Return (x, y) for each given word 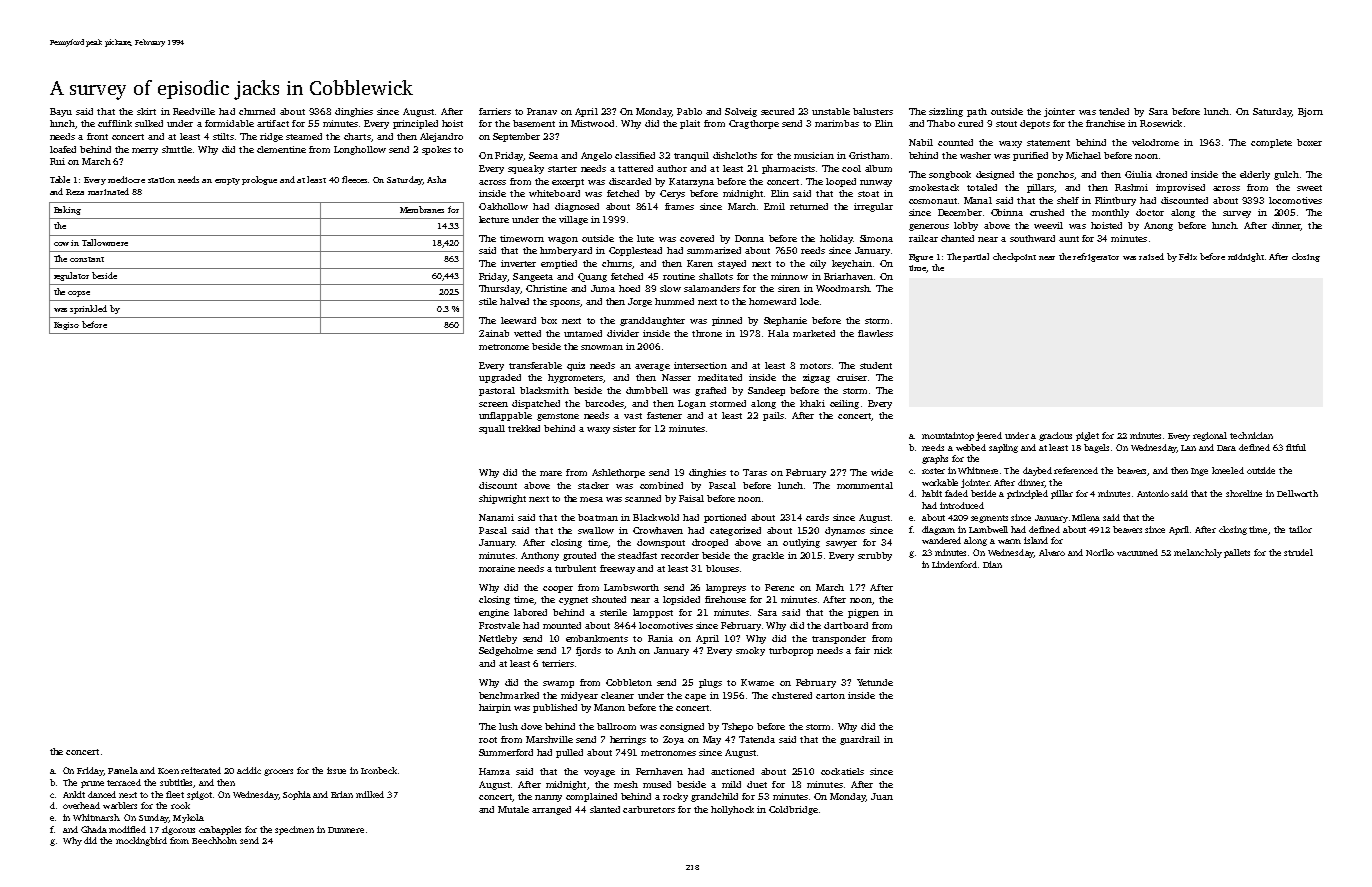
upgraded (500, 378)
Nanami (496, 517)
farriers (495, 111)
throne (707, 333)
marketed (814, 333)
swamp (558, 684)
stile (488, 301)
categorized (735, 531)
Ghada (94, 829)
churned (257, 111)
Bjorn (1310, 112)
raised (1151, 256)
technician (1251, 435)
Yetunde (875, 682)
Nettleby (498, 639)
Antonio (1153, 493)
